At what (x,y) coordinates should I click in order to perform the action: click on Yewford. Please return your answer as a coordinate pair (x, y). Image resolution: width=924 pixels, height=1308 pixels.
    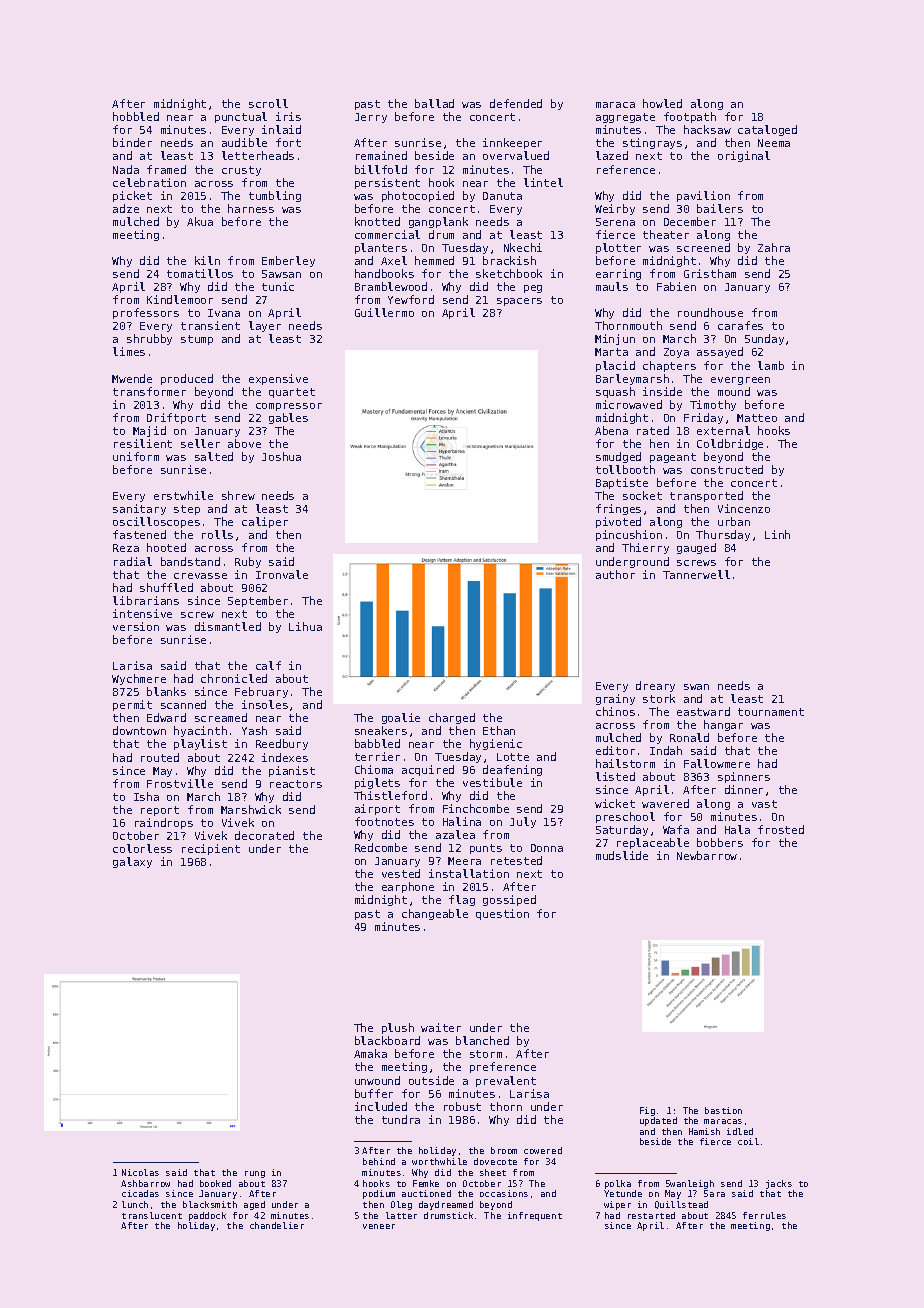
    Looking at the image, I should click on (411, 299).
